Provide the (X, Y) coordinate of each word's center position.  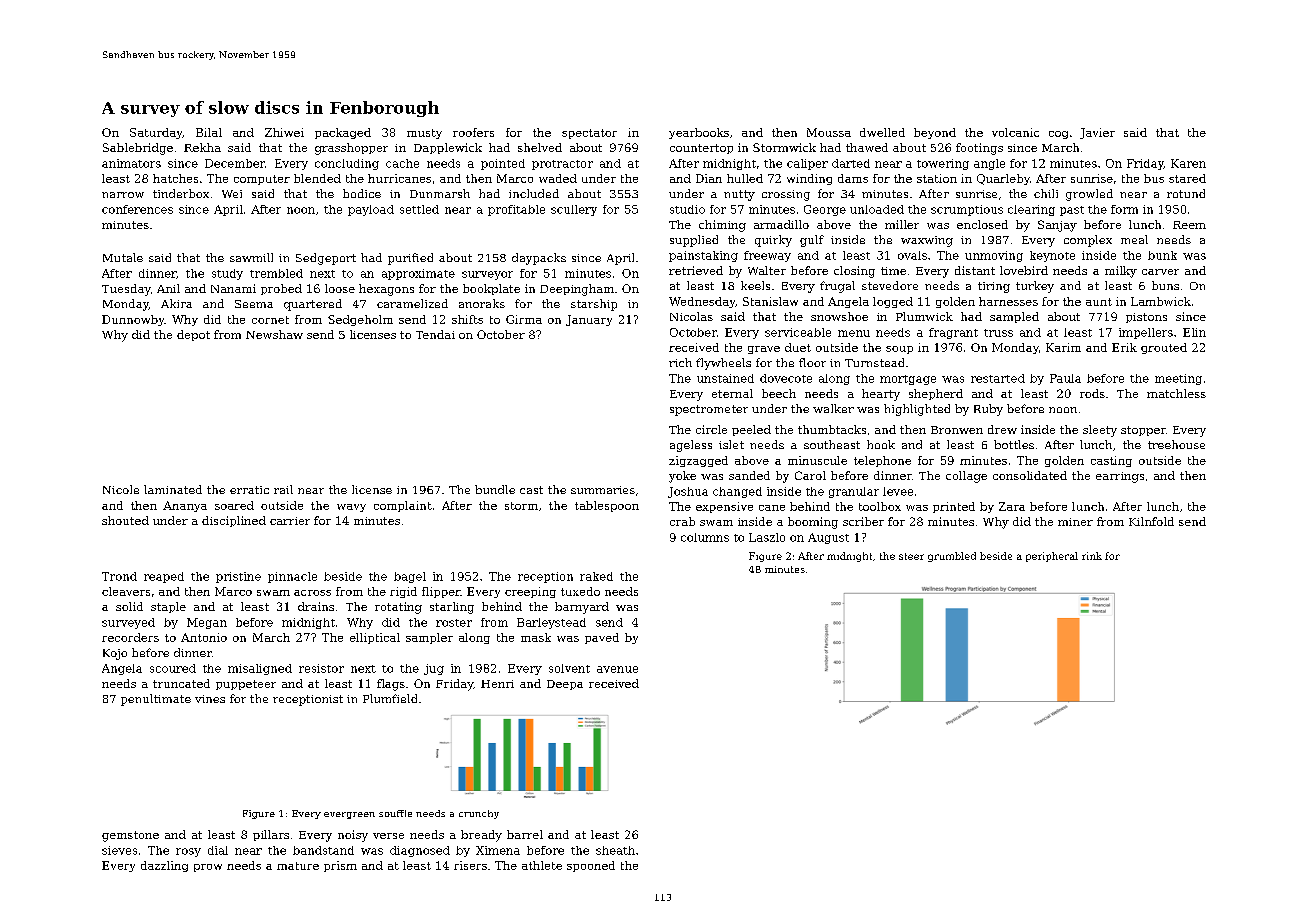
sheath (615, 850)
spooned (591, 866)
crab (682, 521)
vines (210, 699)
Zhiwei (284, 132)
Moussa (829, 132)
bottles (1014, 444)
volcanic (1015, 132)
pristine (238, 577)
